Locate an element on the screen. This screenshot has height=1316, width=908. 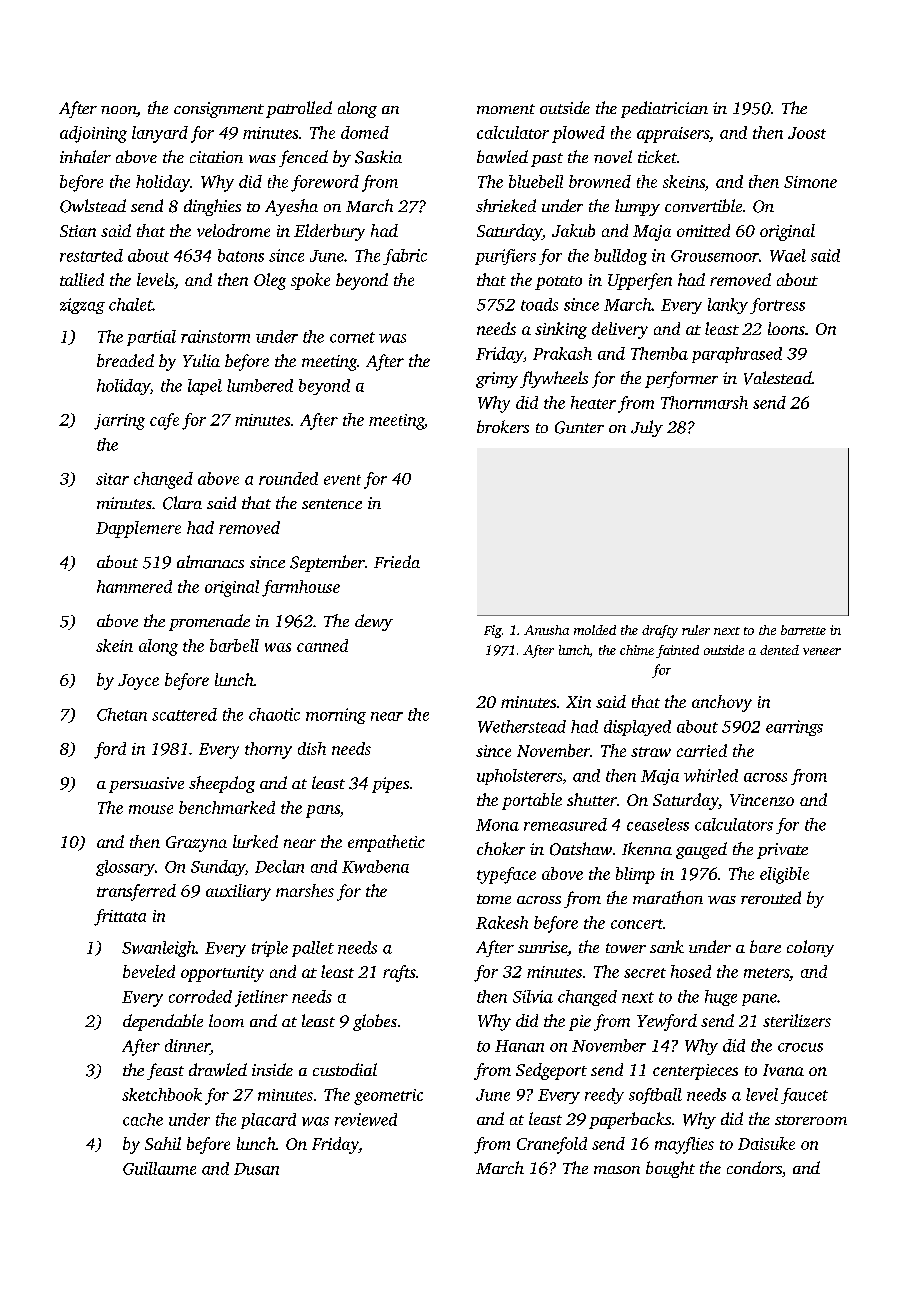
dependable is located at coordinates (163, 1022).
